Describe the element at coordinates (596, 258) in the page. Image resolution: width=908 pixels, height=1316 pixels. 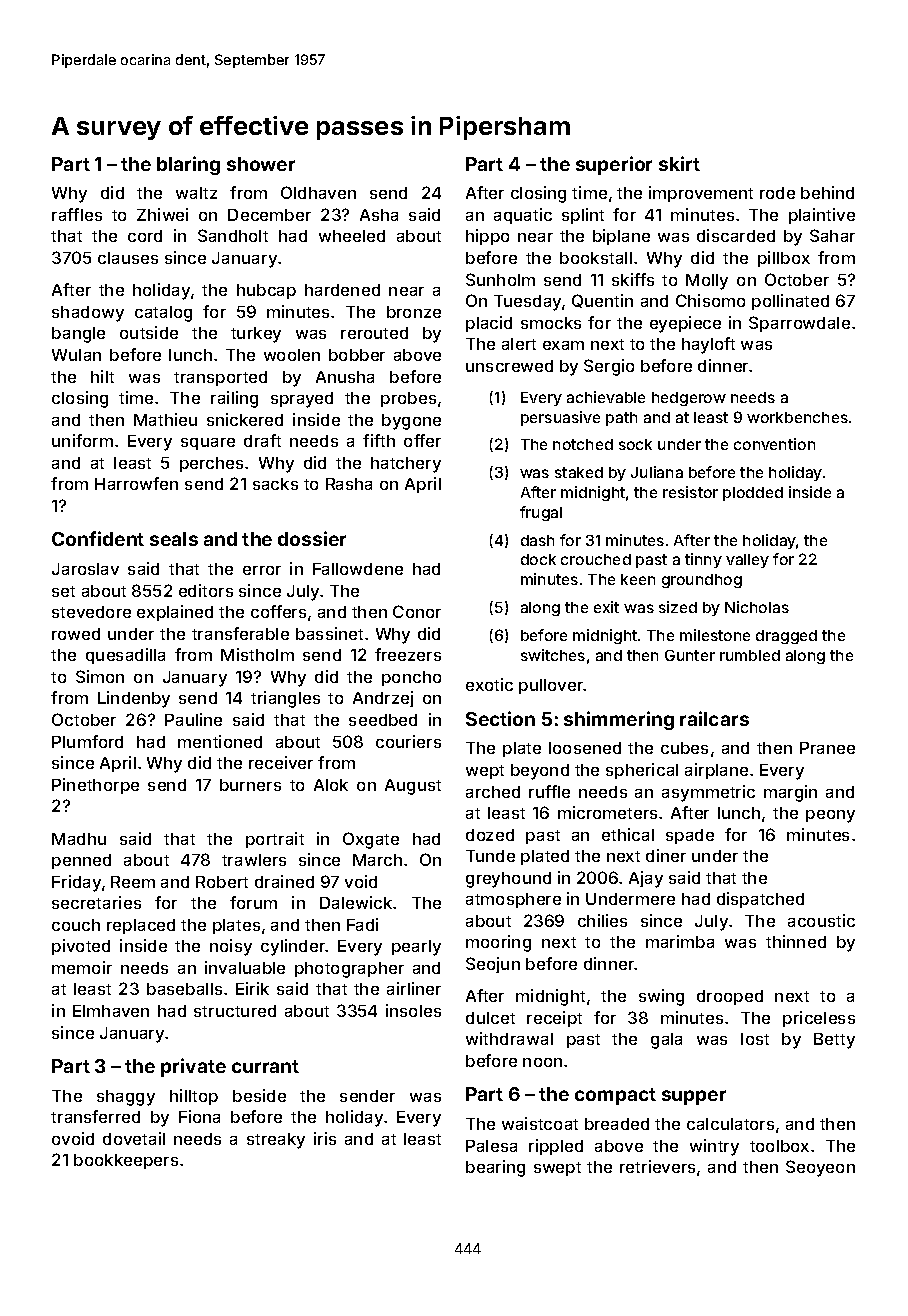
I see `bookstall` at that location.
